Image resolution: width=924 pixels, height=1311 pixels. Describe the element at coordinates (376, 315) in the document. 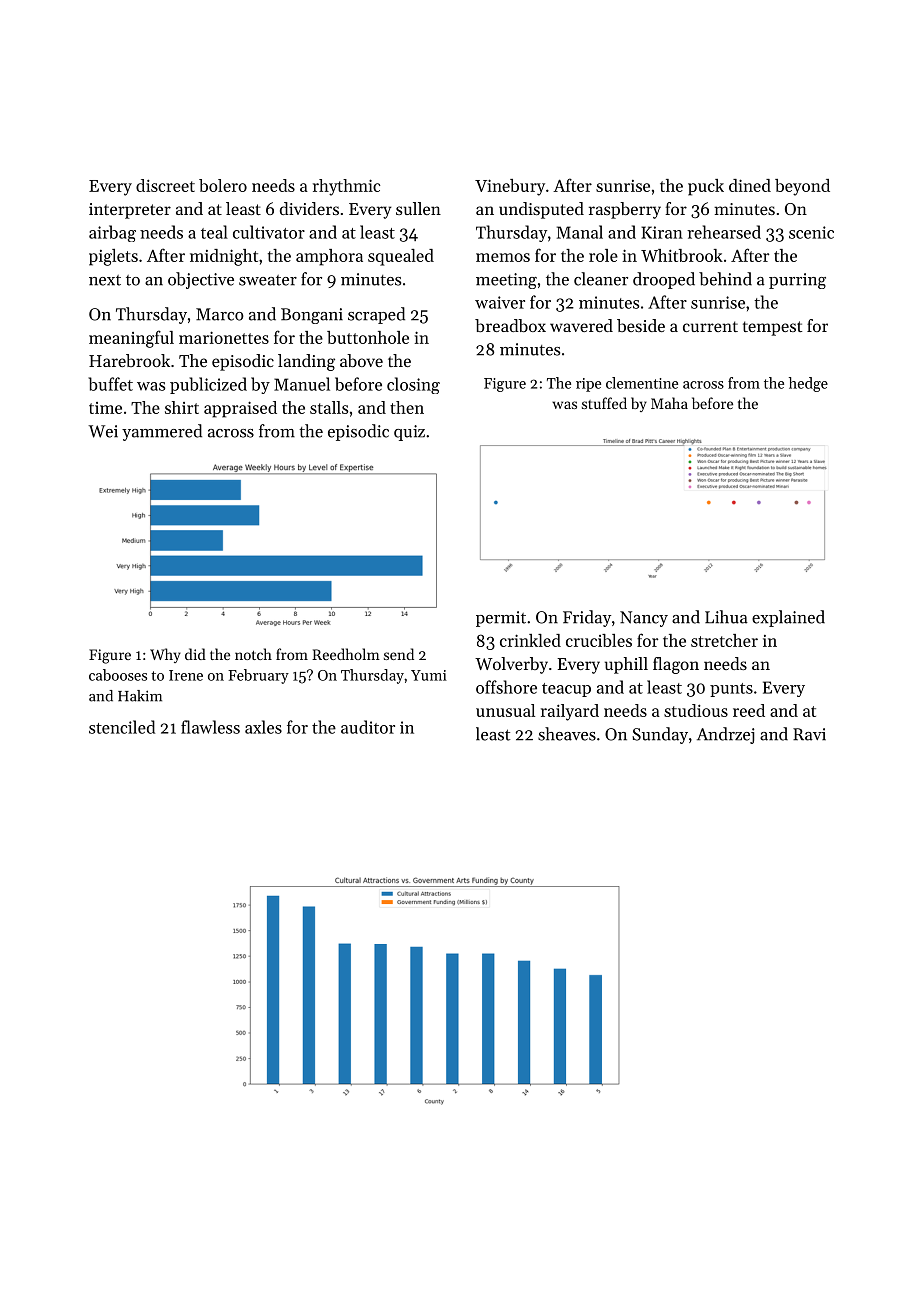

I see `scraped` at that location.
